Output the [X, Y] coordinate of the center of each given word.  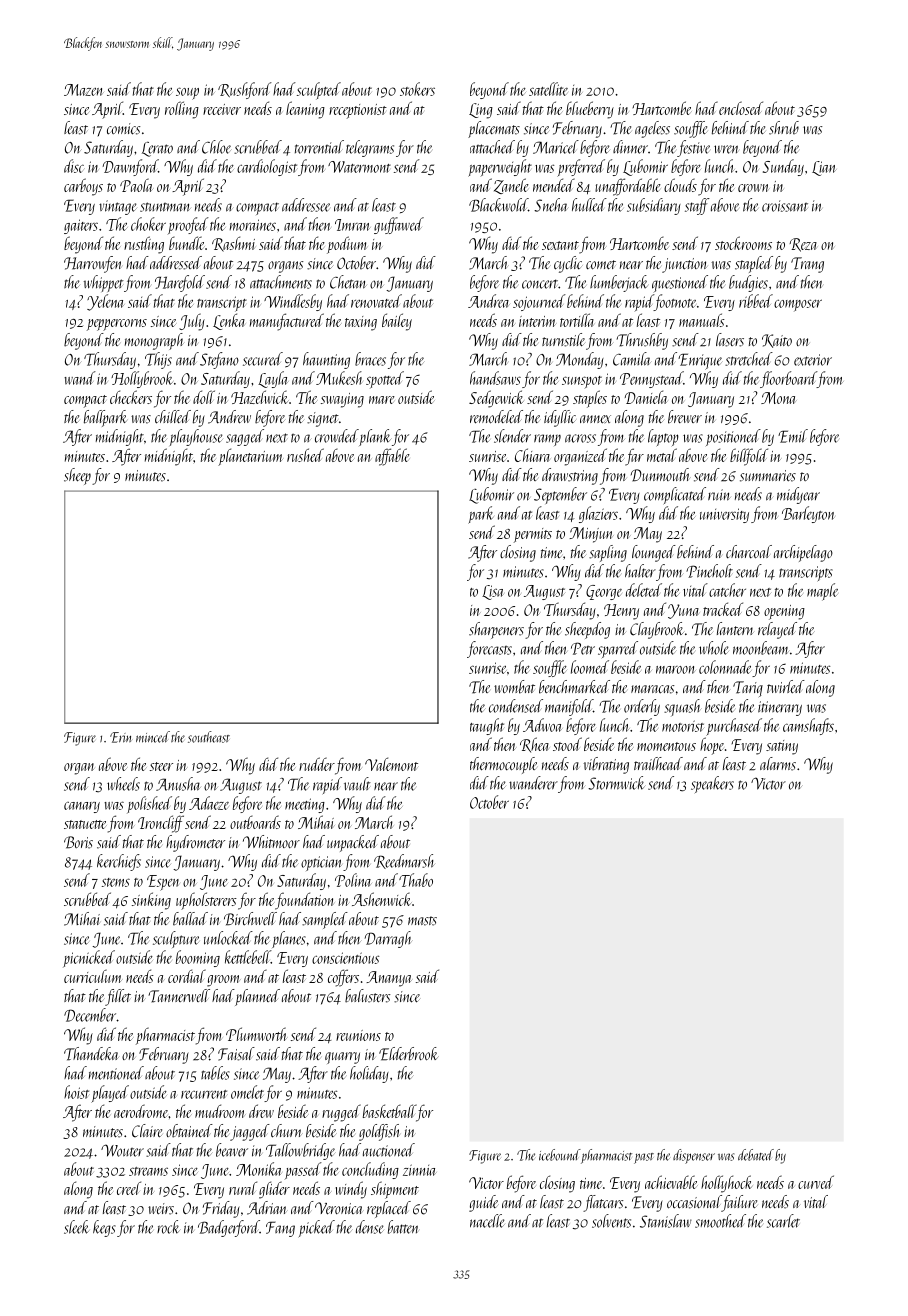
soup [187, 93]
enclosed [741, 108]
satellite [548, 89]
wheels [123, 784]
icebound [560, 1155]
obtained [189, 1131]
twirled [786, 686]
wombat [514, 687]
